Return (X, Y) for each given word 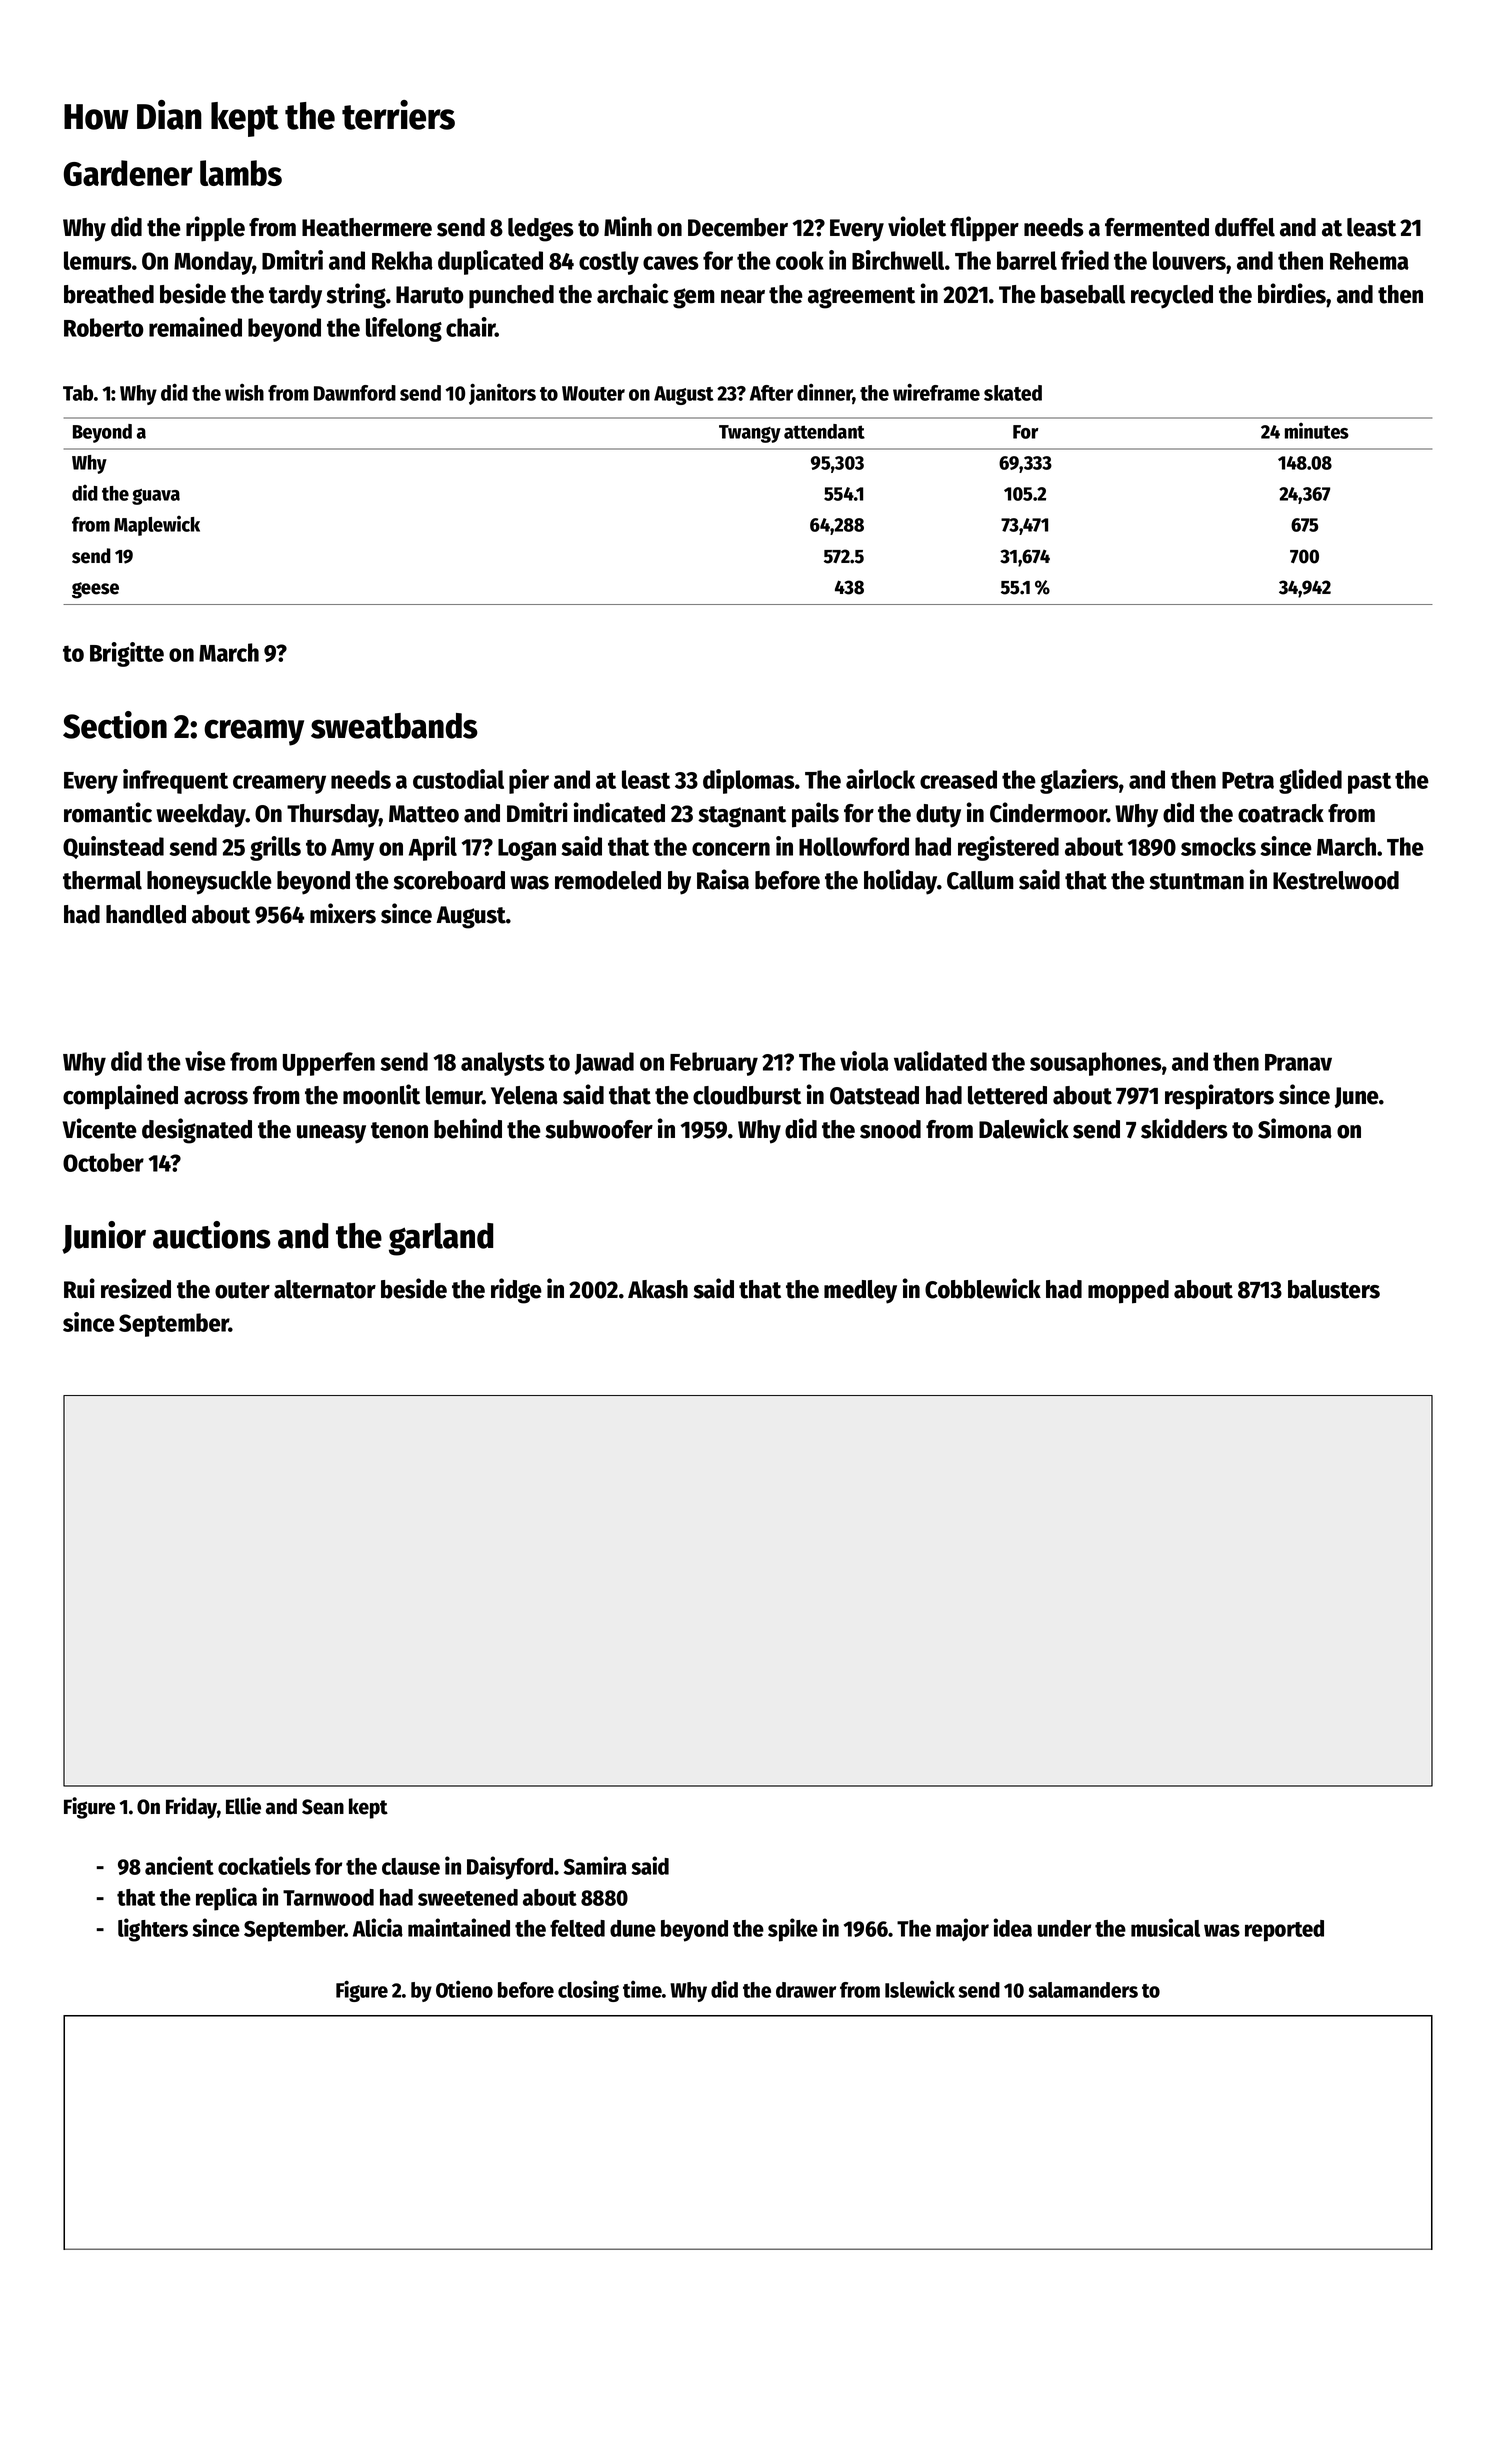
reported (1284, 1931)
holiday (900, 882)
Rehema (1369, 260)
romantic (108, 812)
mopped (1128, 1292)
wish (244, 392)
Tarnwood (328, 1897)
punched (511, 297)
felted (577, 1928)
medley (860, 1292)
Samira (595, 1865)
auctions (212, 1235)
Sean (323, 1807)
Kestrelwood (1336, 880)
